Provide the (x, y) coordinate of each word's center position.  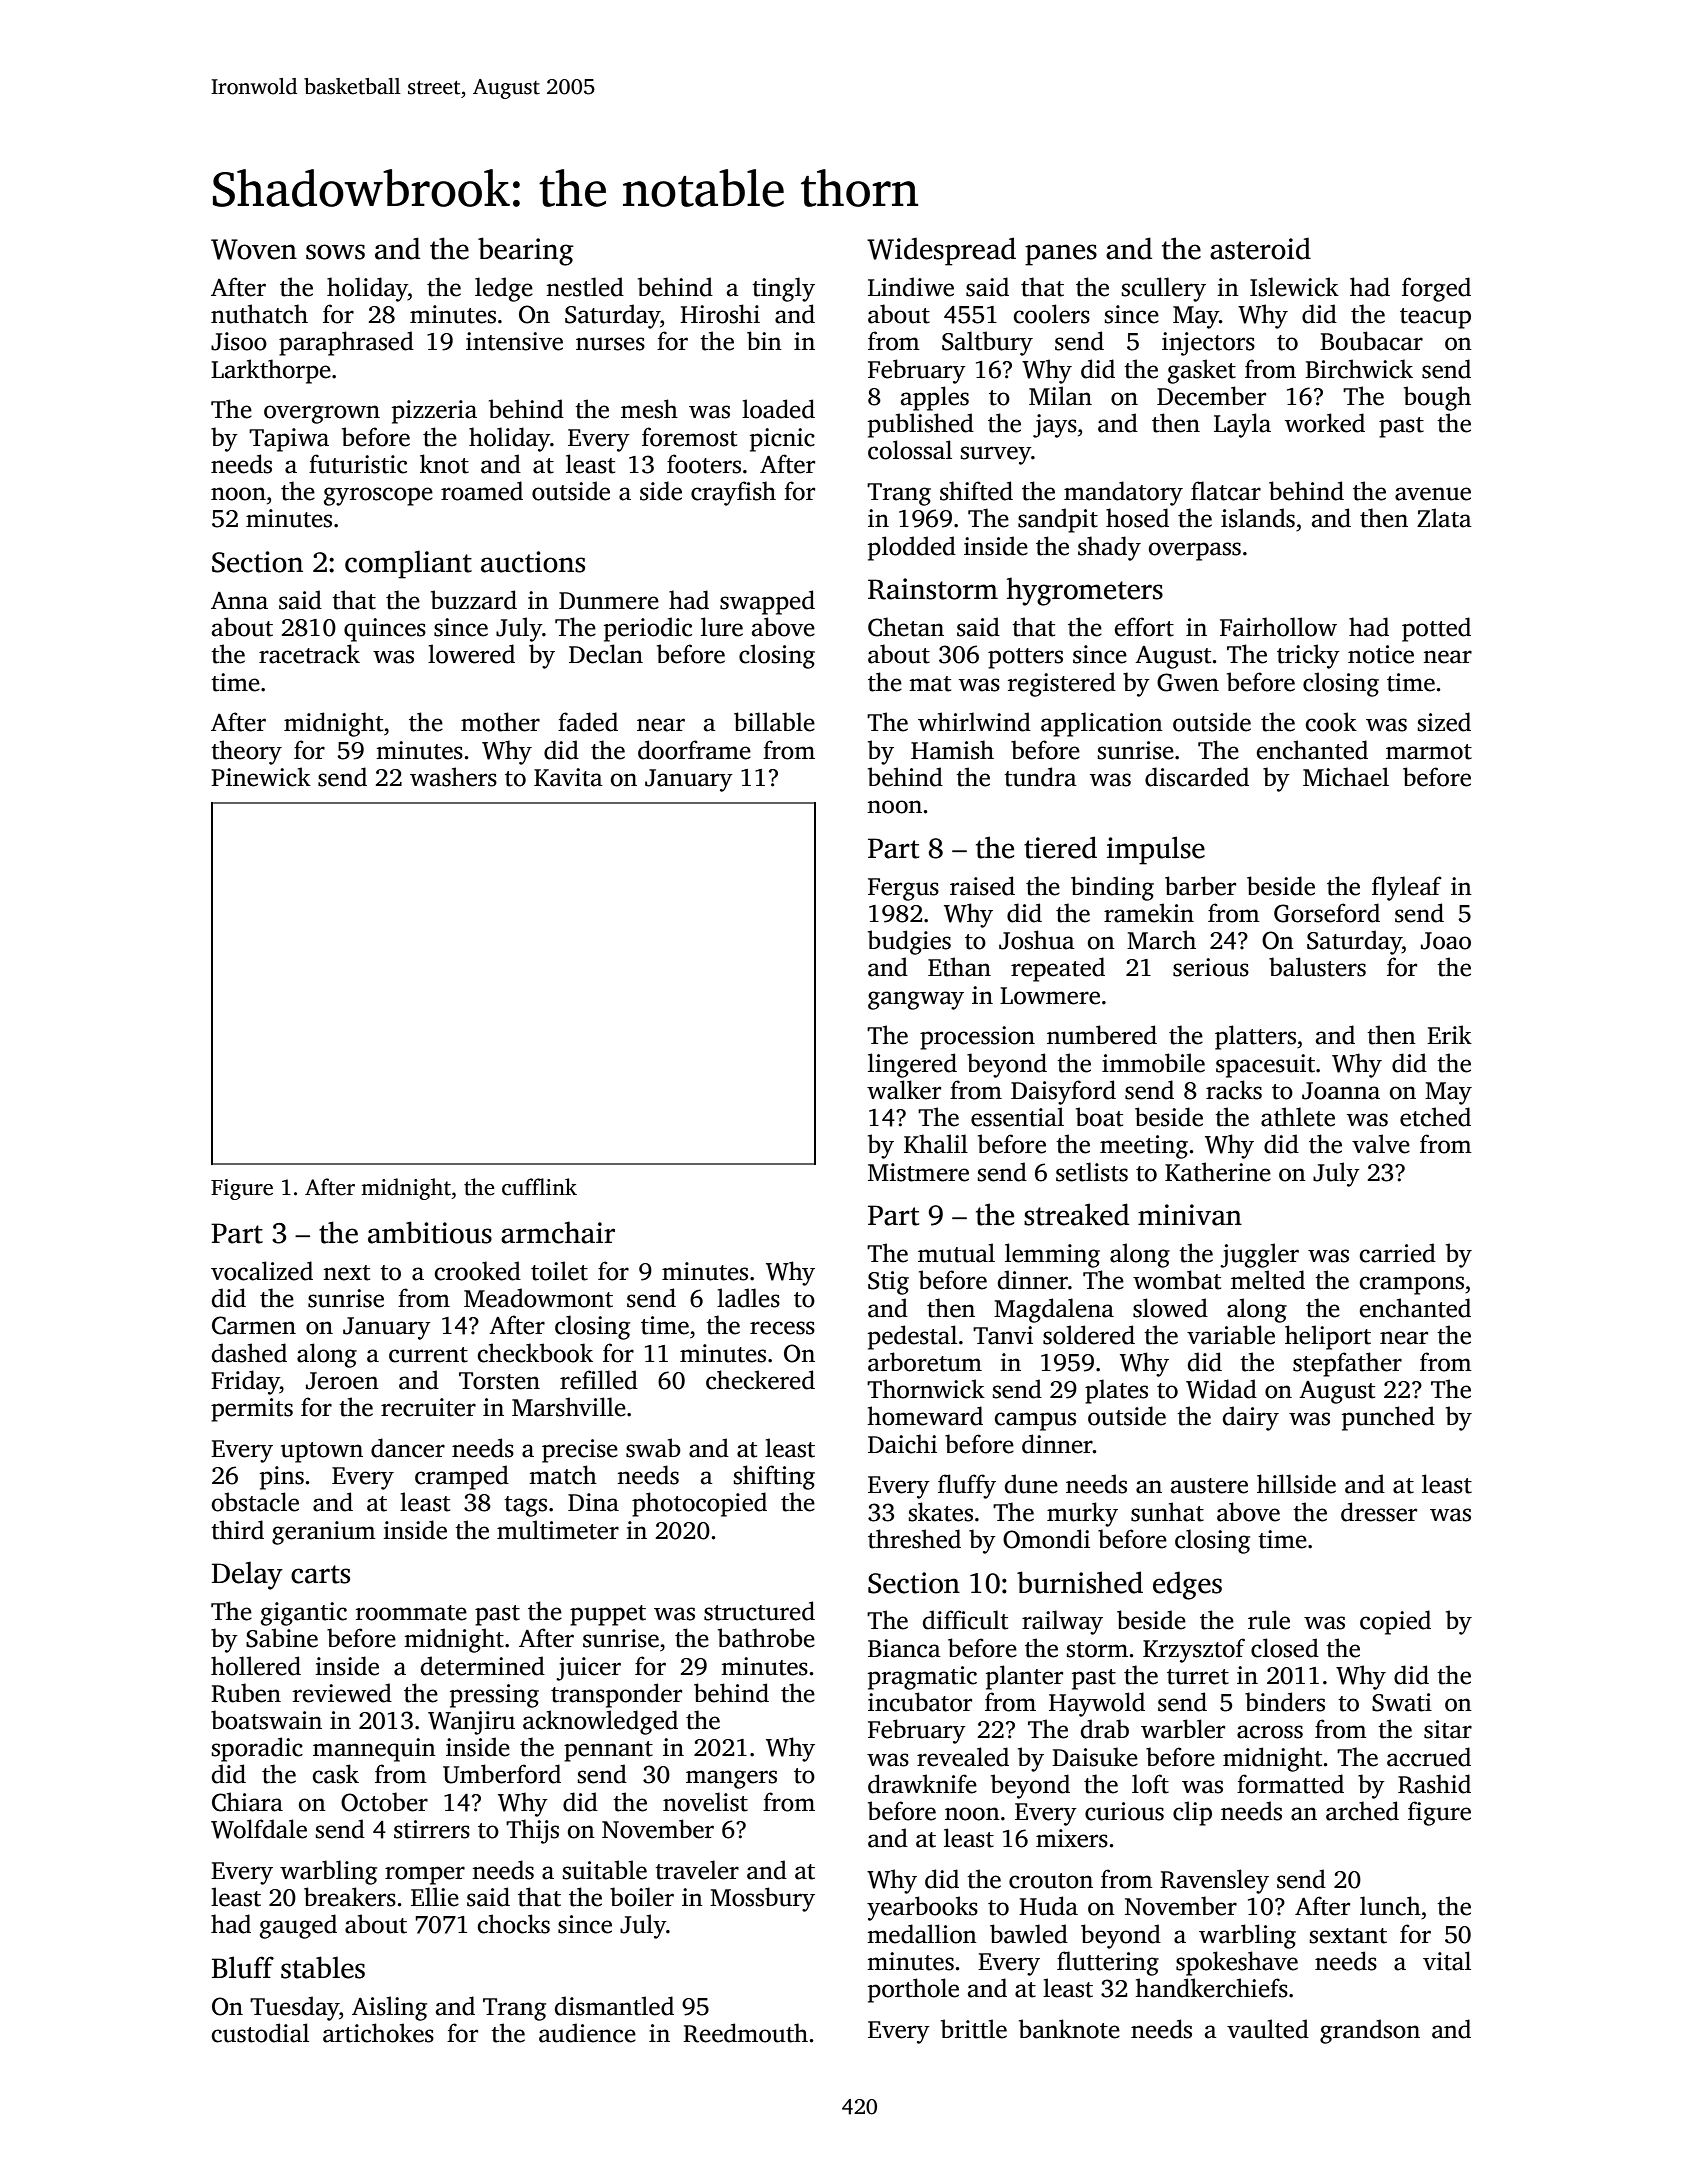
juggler (1259, 1255)
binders (1285, 1702)
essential (1017, 1117)
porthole (913, 1990)
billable (774, 722)
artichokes (378, 2033)
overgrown (322, 414)
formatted (1290, 1784)
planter (1024, 1677)
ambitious (430, 1232)
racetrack (309, 654)
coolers (1052, 314)
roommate (411, 1613)
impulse (1156, 850)
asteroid (1260, 248)
